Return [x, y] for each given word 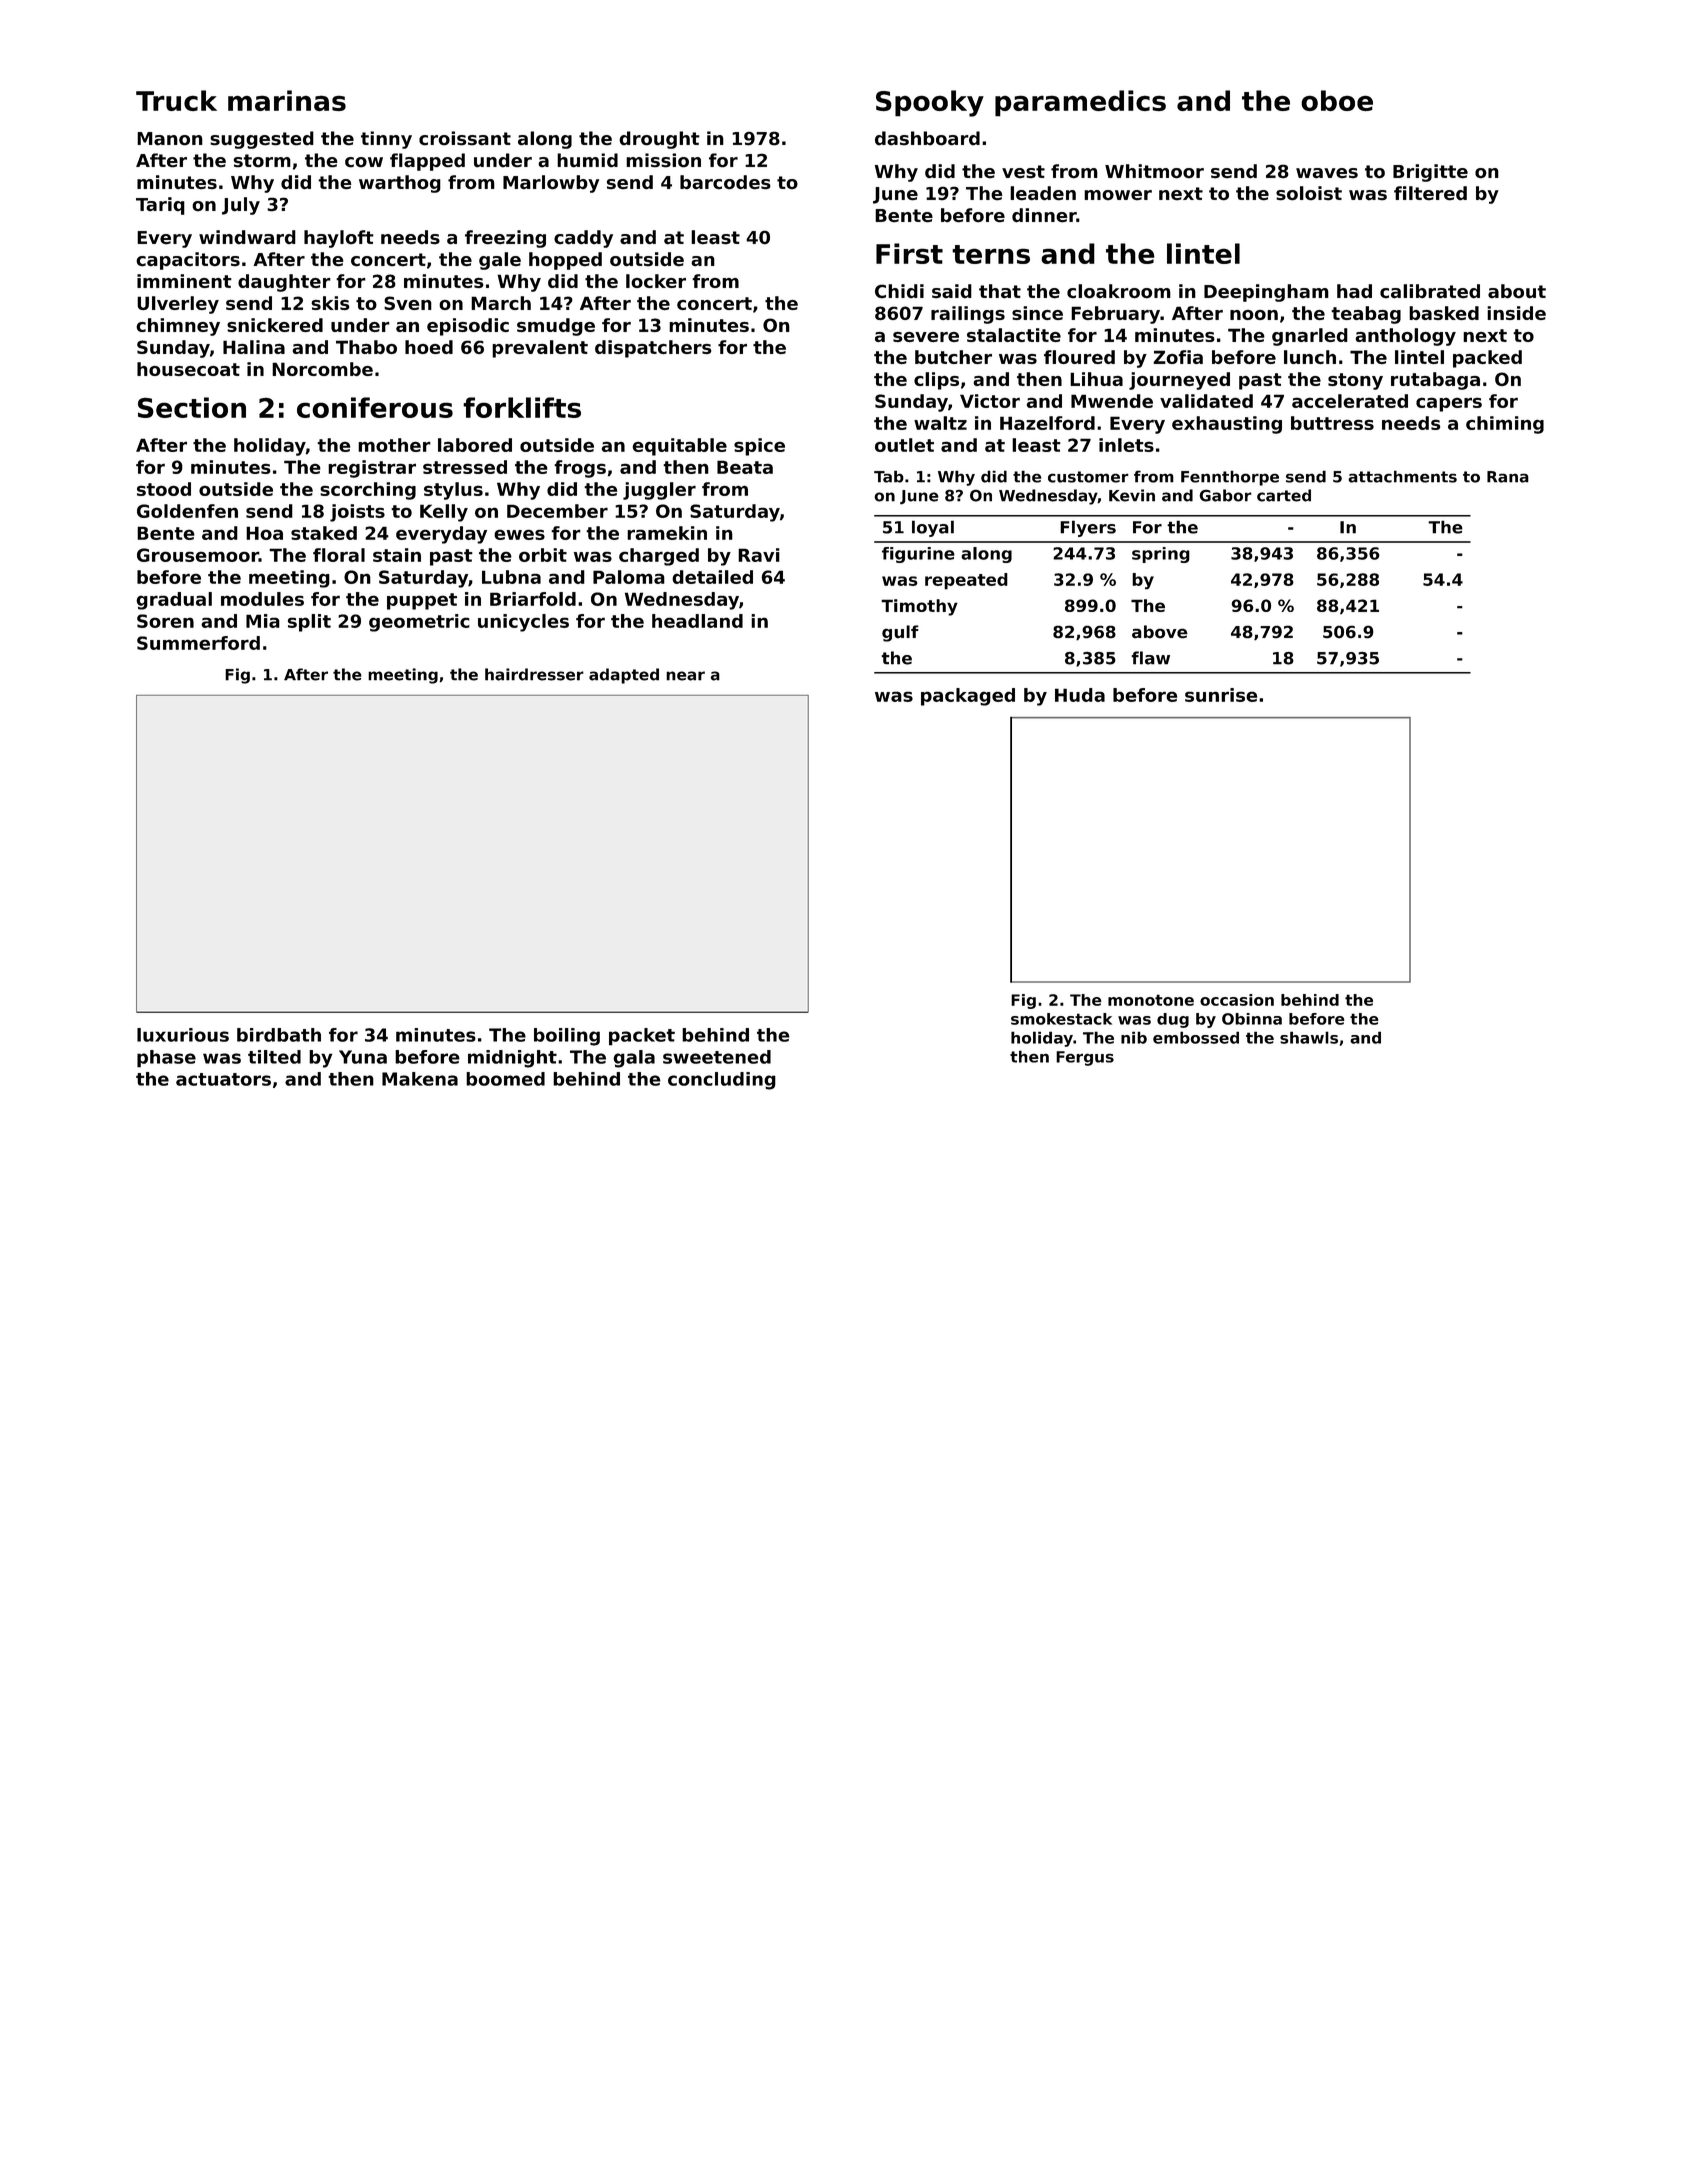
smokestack [1061, 1019]
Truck [176, 100]
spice [759, 447]
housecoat [188, 369]
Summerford [198, 643]
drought [659, 140]
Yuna [363, 1057]
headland [697, 621]
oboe [1337, 100]
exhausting [1227, 425]
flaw [1150, 658]
